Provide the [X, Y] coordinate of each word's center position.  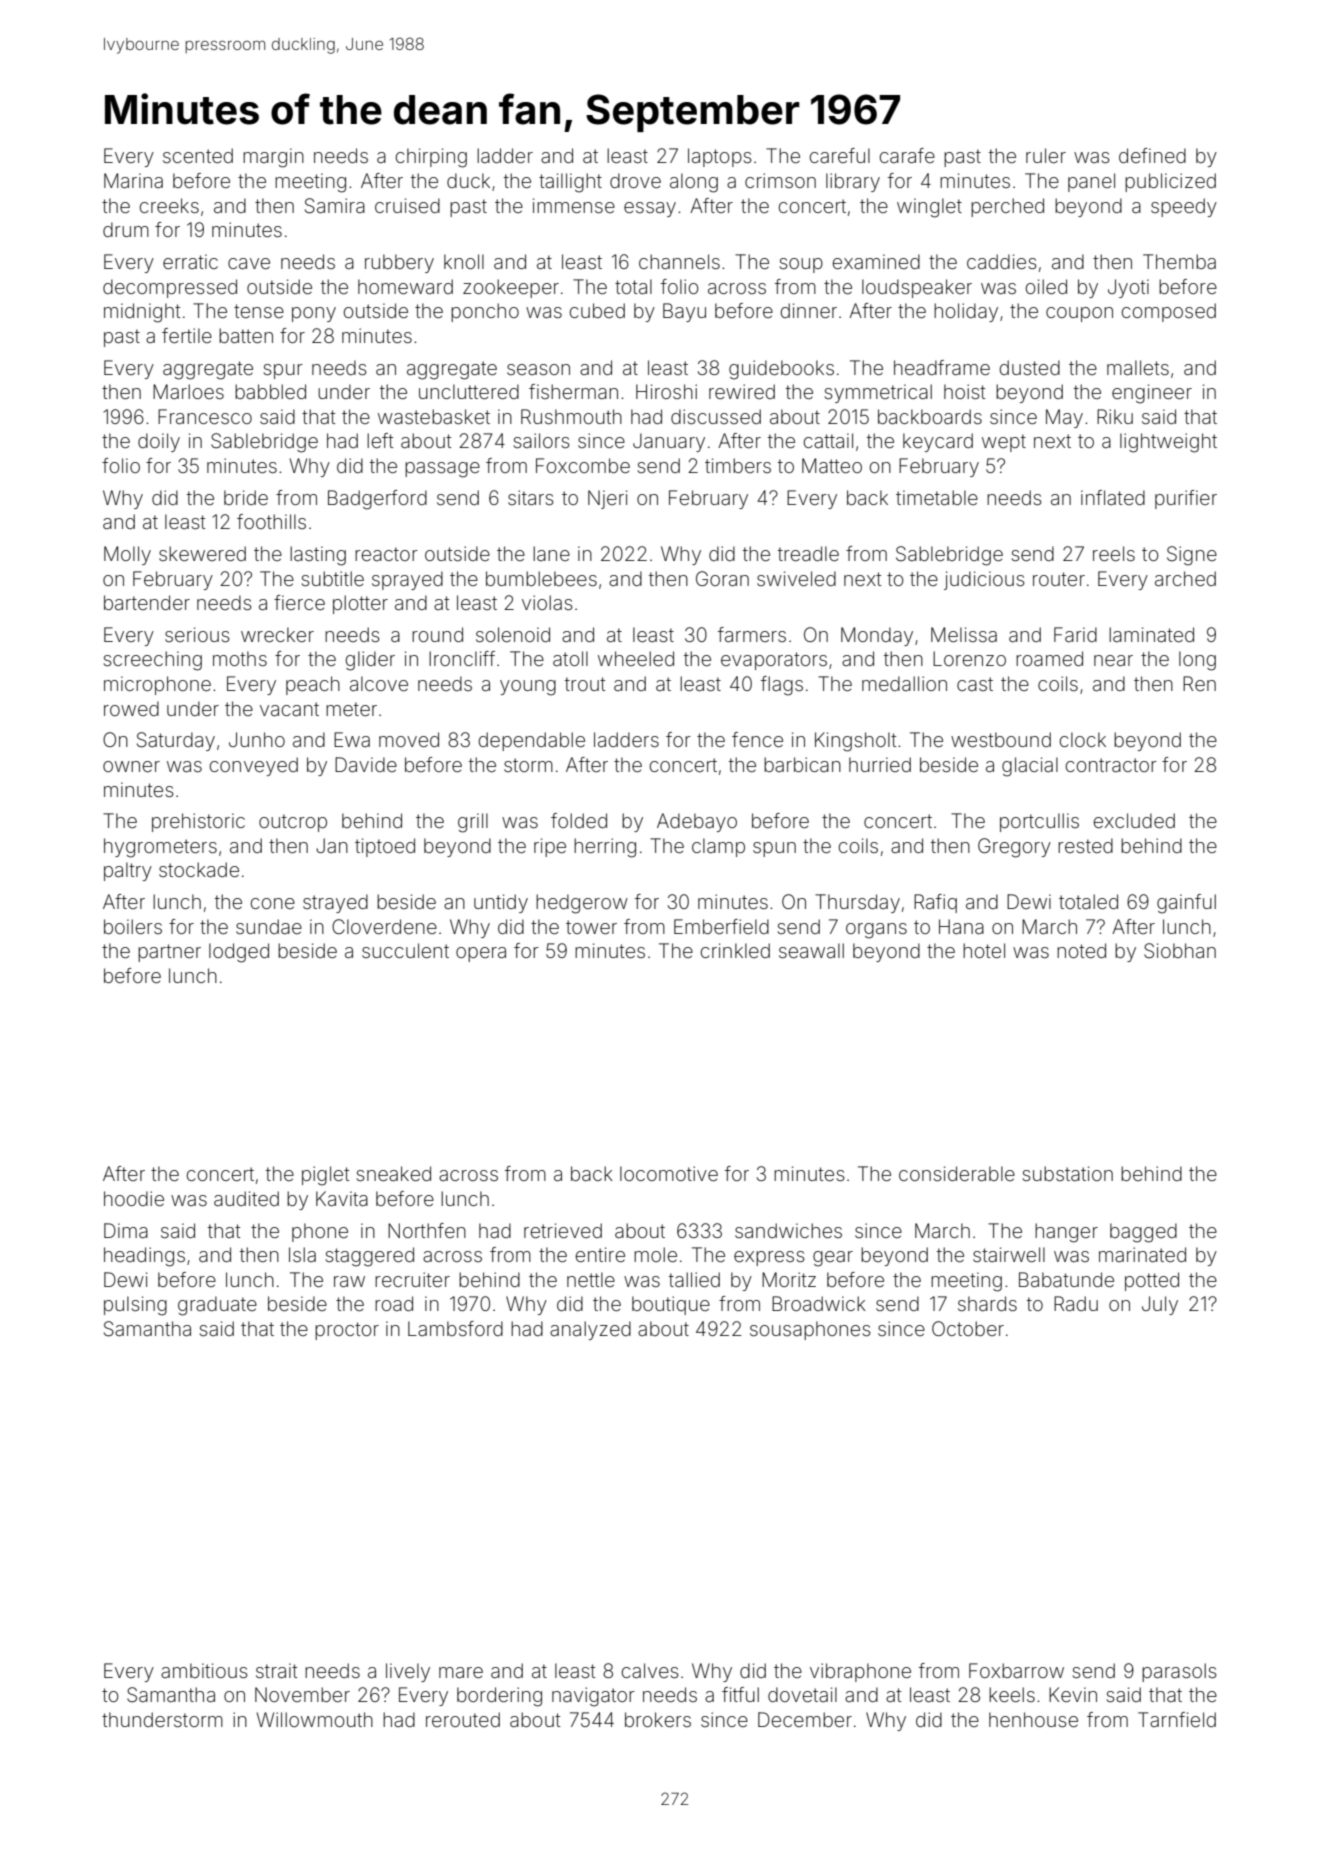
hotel [984, 950]
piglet [325, 1176]
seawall [811, 950]
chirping [431, 158]
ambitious [204, 1670]
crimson [780, 180]
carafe [907, 155]
